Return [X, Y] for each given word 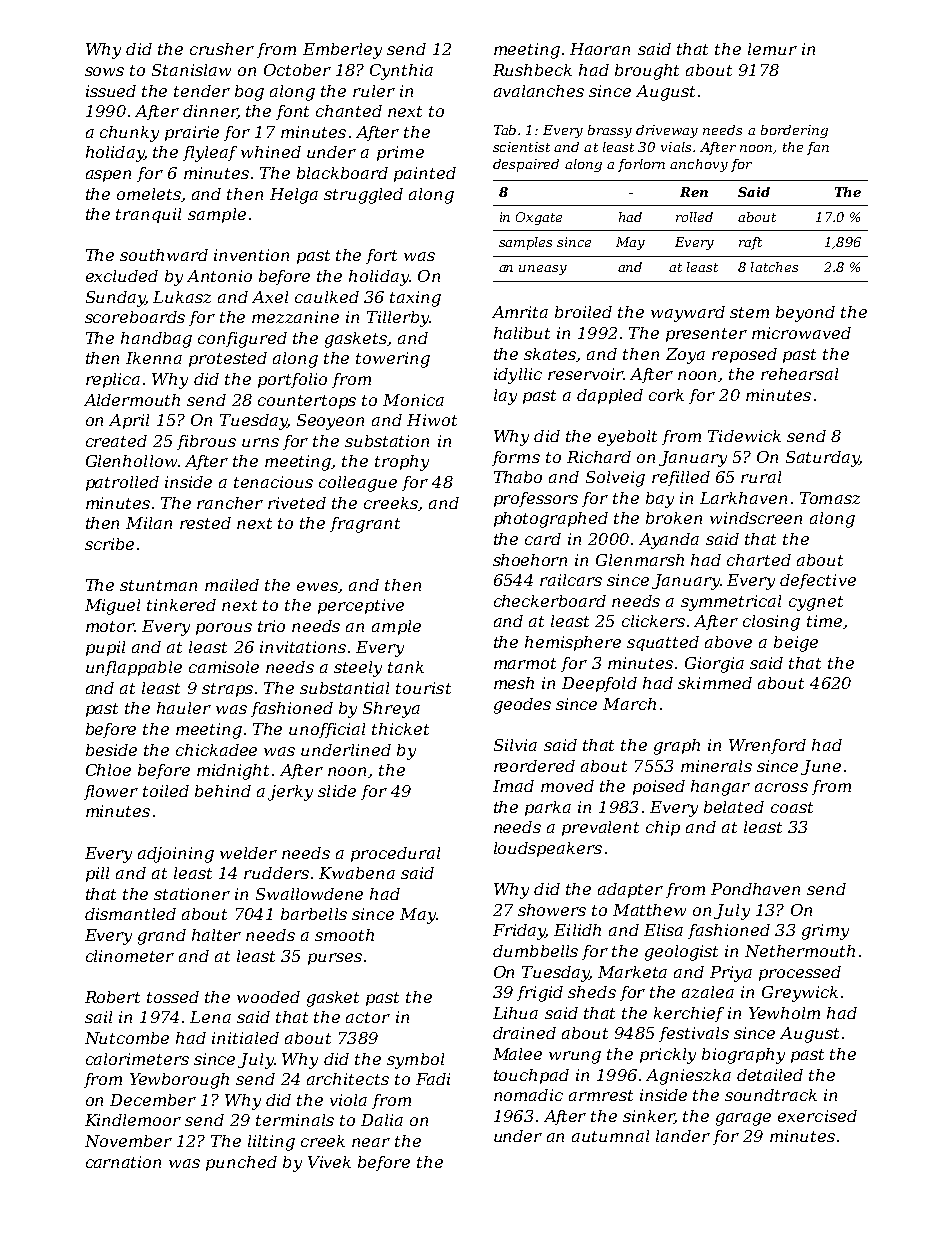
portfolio [292, 380]
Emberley [342, 51]
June [821, 767]
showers [552, 910]
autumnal [610, 1136]
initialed [245, 1038]
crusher [222, 49]
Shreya [391, 710]
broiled [583, 312]
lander [683, 1136]
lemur [772, 49]
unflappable [134, 668]
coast [792, 807]
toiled [166, 791]
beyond [805, 314]
